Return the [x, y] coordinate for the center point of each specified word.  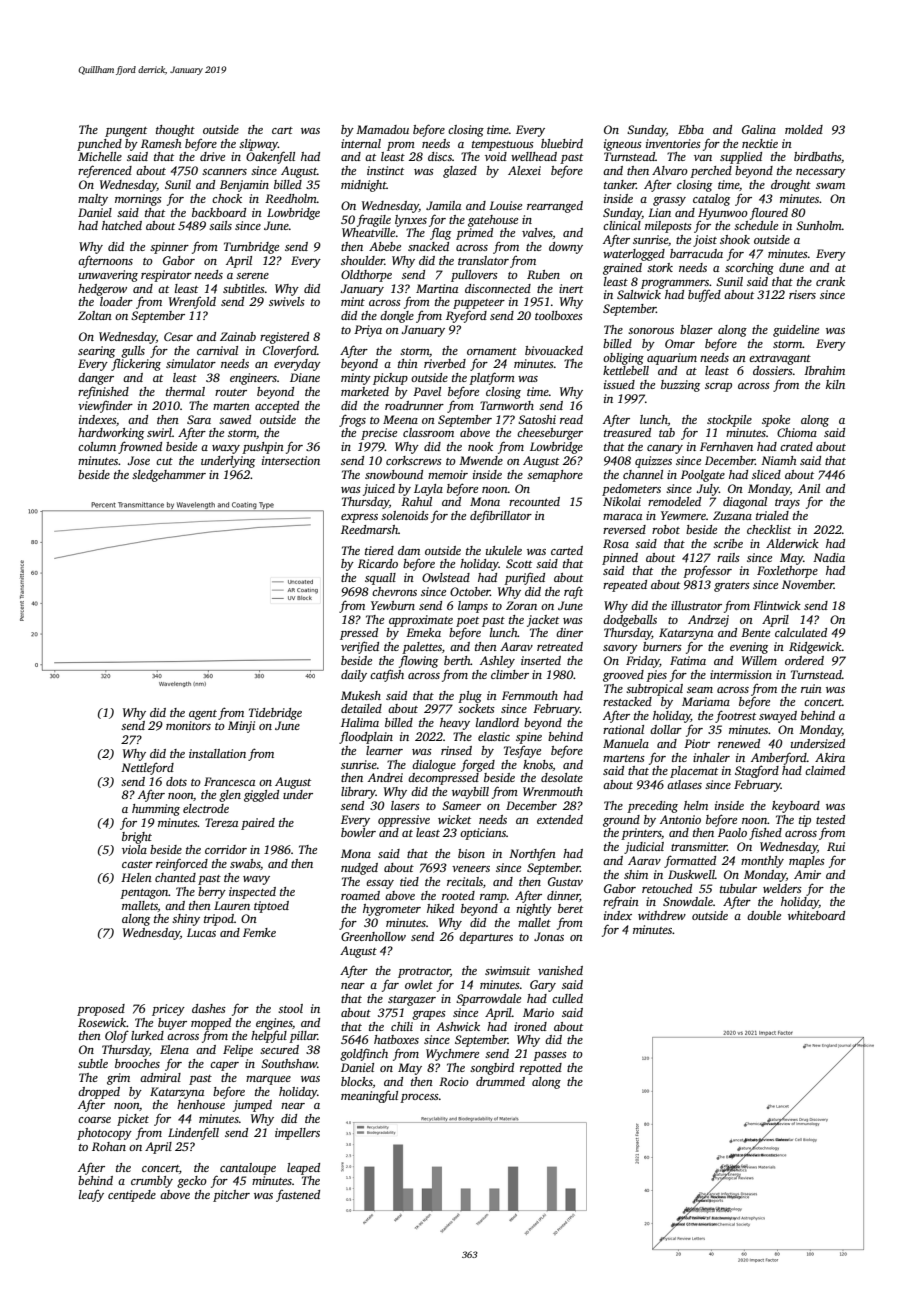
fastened [298, 1196]
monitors [188, 725]
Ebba [691, 129]
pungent [126, 132]
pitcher [231, 1196]
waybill [470, 793]
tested [830, 819]
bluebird [562, 143]
